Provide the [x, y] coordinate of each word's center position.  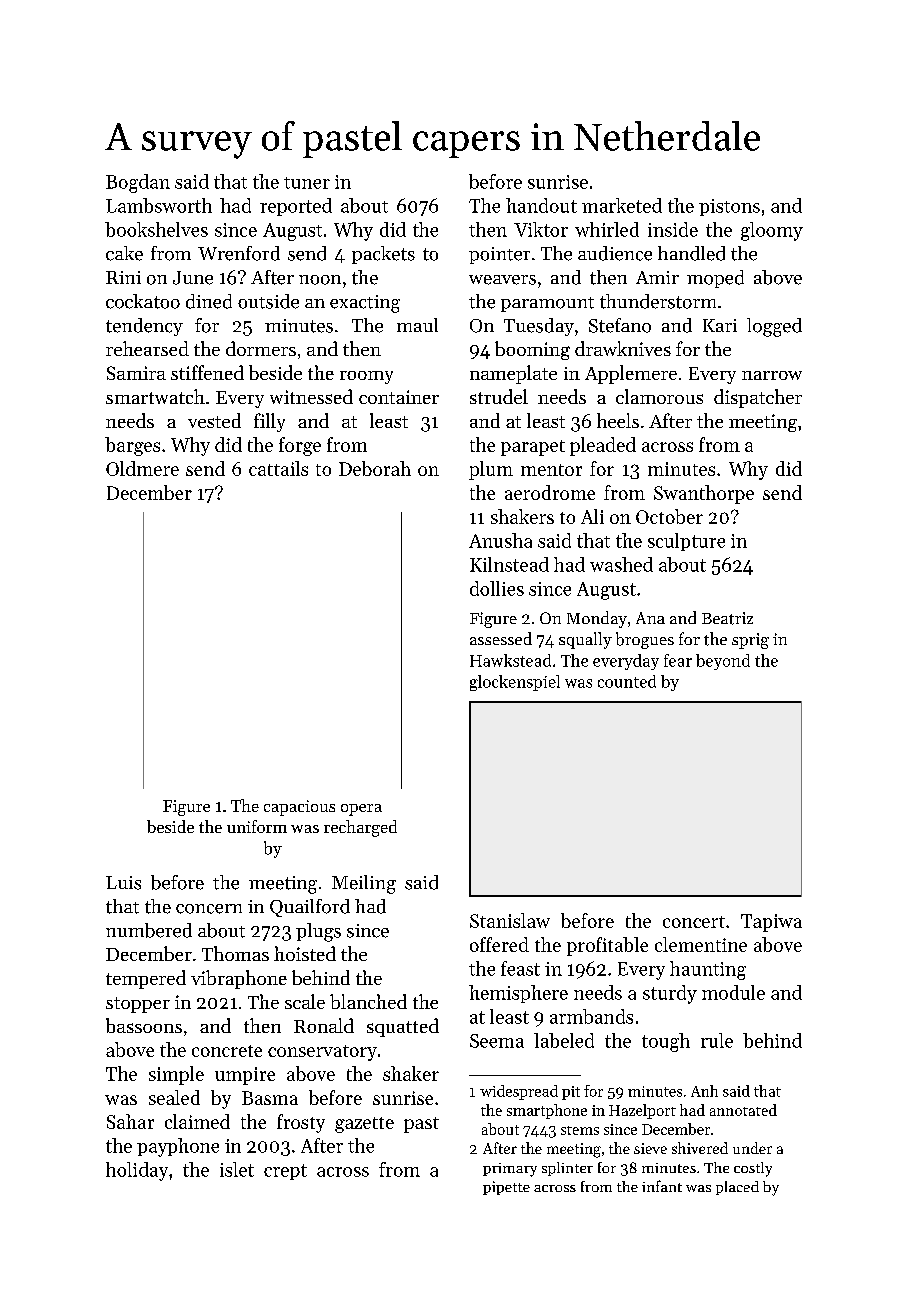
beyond [723, 662]
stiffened [207, 372]
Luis [123, 883]
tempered [146, 979]
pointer [499, 255]
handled [691, 253]
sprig [750, 641]
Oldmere [142, 468]
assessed [501, 638]
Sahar [130, 1121]
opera [361, 810]
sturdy [670, 994]
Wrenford [239, 253]
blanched [368, 1001]
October [669, 516]
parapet [533, 448]
